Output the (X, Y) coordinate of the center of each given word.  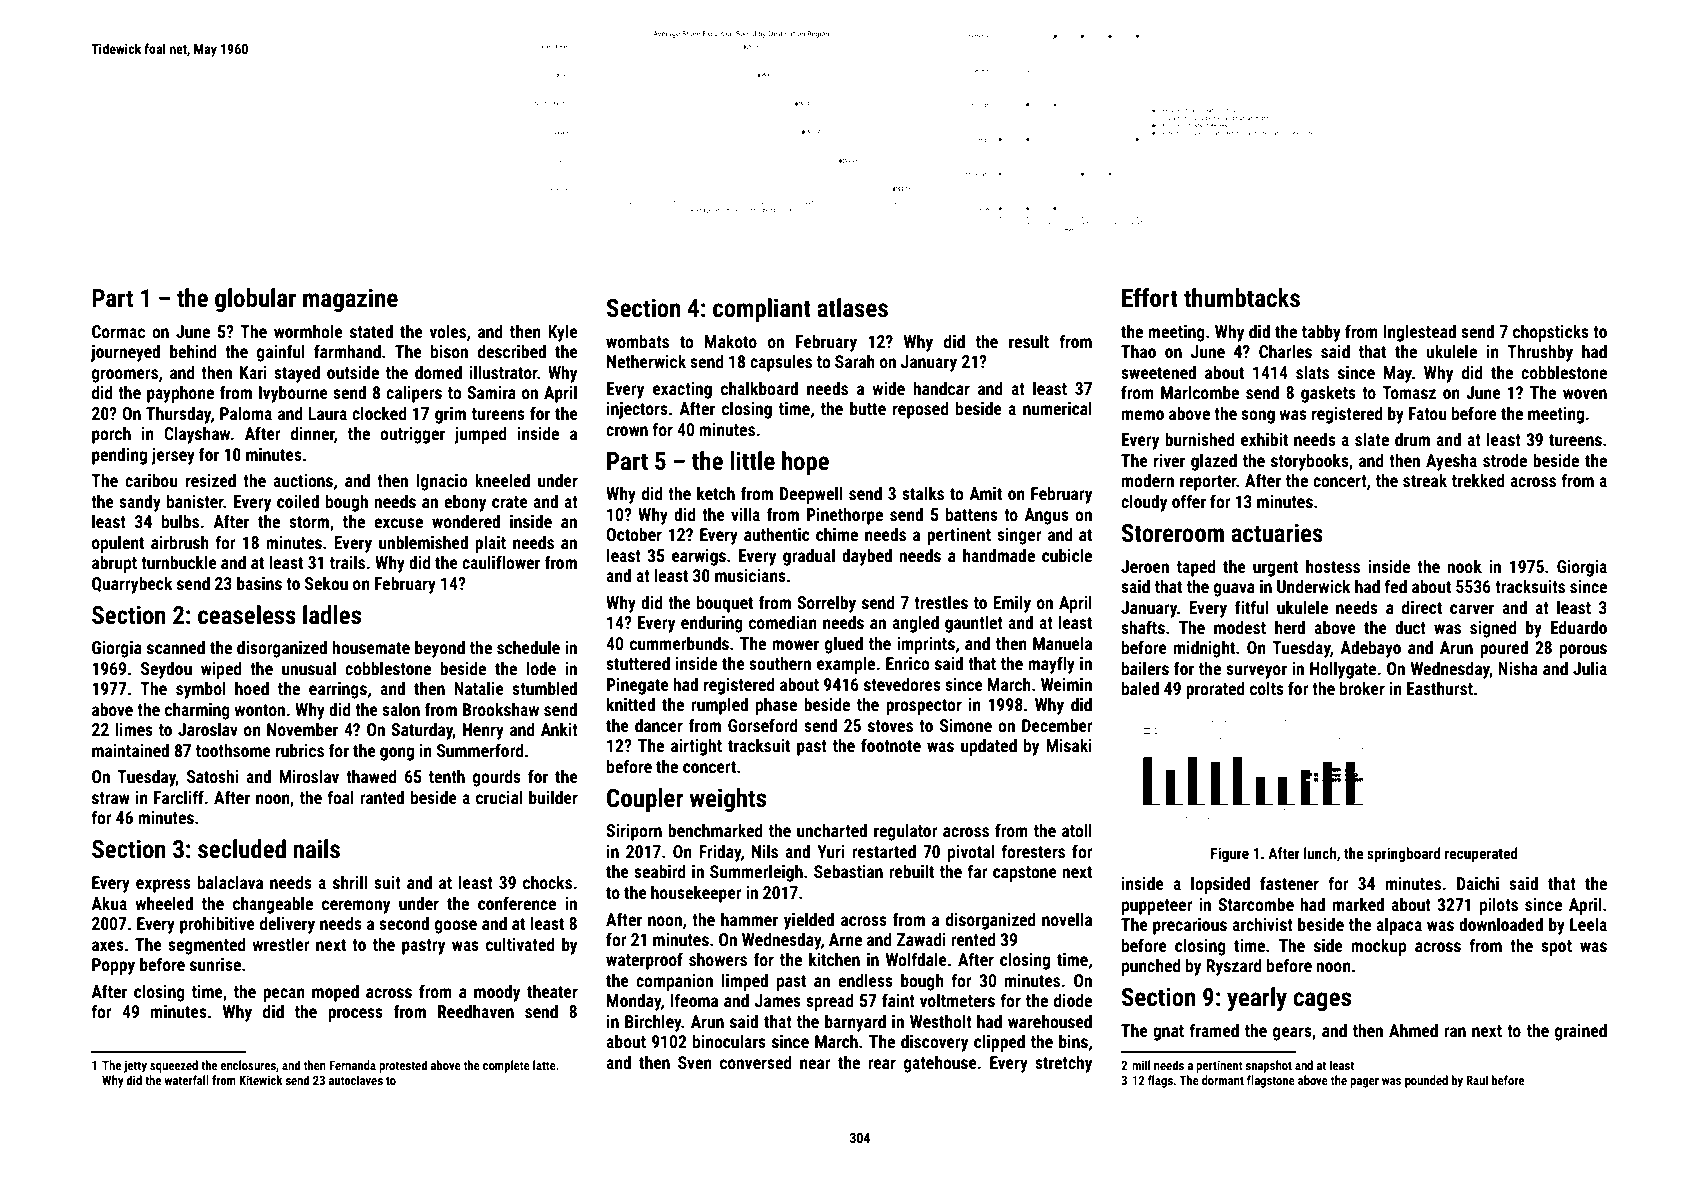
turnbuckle (179, 562)
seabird (660, 871)
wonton (259, 710)
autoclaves (356, 1080)
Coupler (645, 800)
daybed (867, 557)
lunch (1320, 853)
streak (1425, 480)
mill (1141, 1065)
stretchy (1063, 1064)
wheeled (164, 903)
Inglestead (1419, 333)
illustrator (503, 372)
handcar (942, 388)
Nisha (1518, 668)
